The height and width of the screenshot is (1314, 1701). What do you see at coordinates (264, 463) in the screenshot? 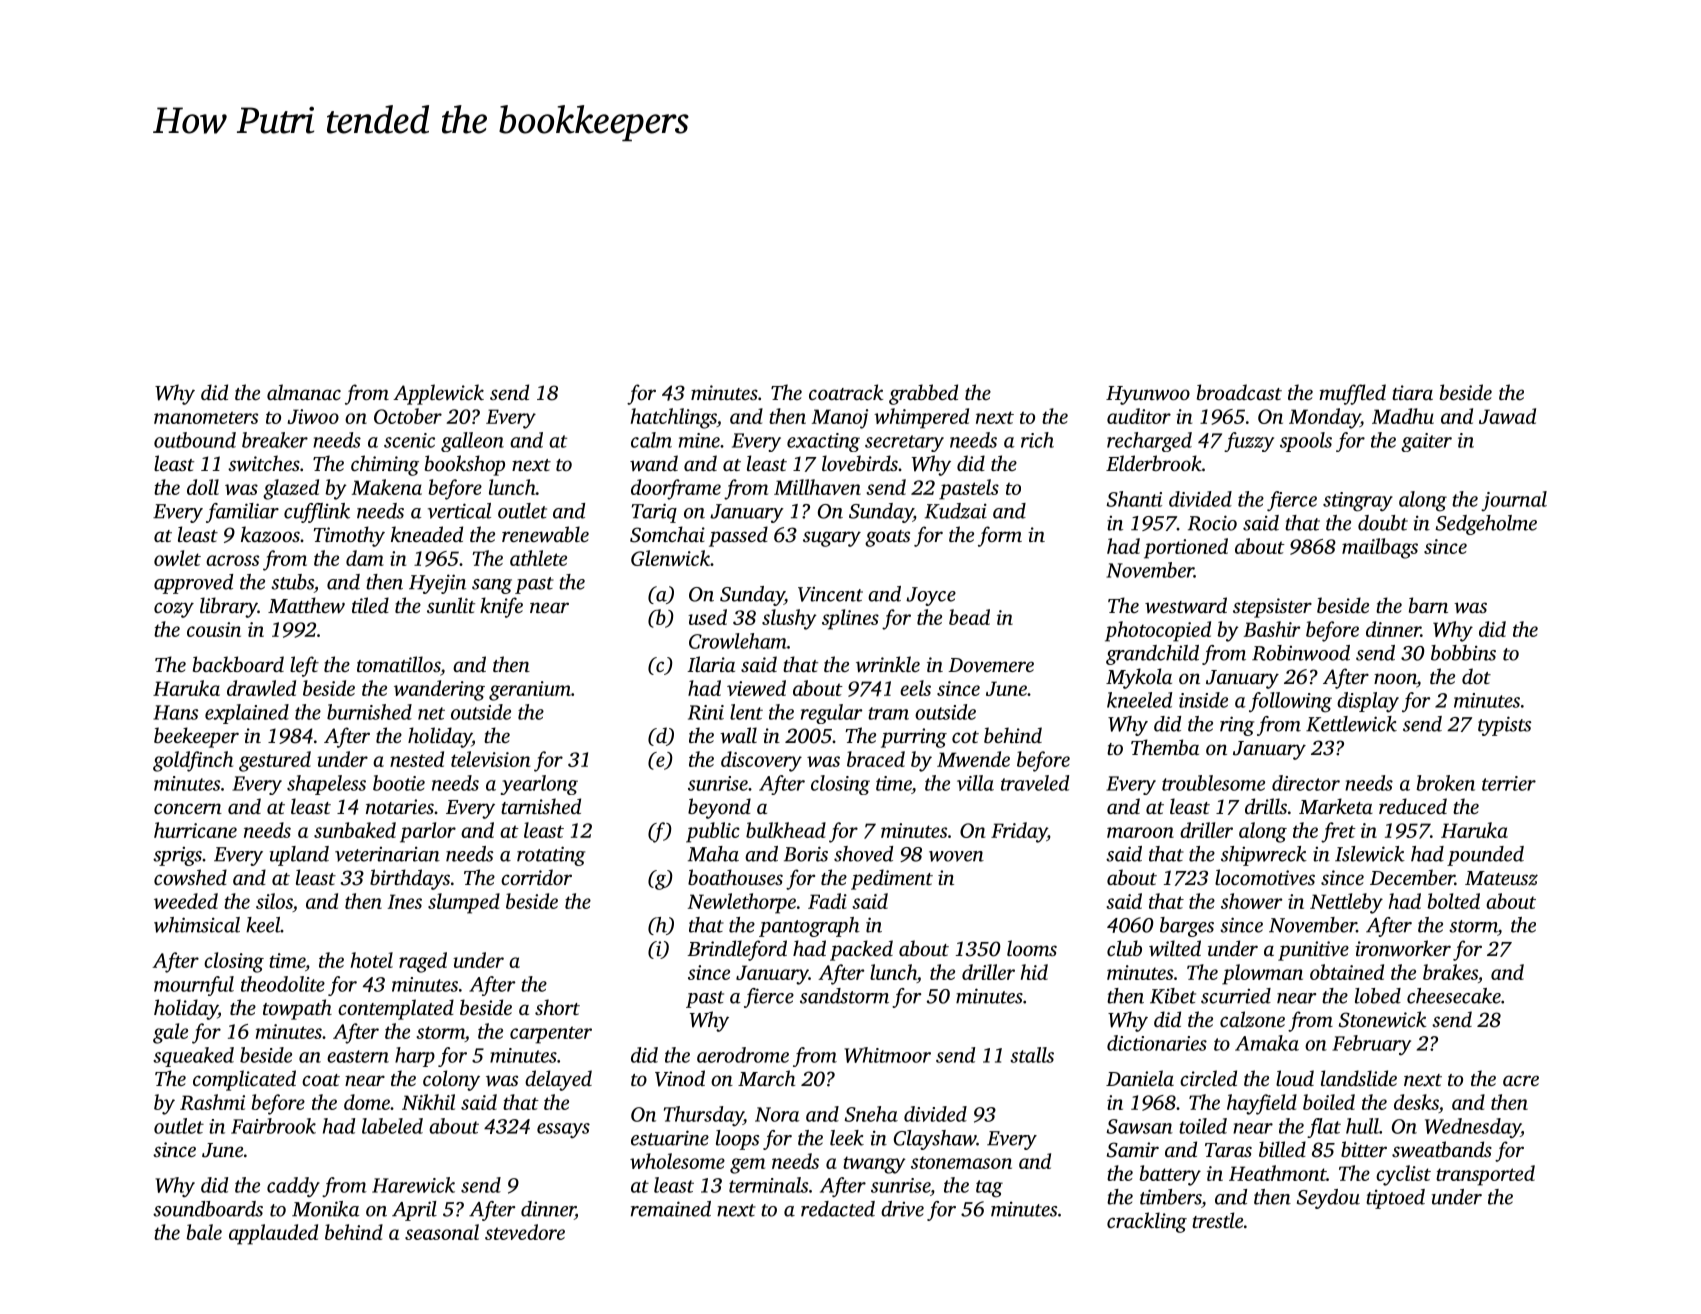
I see `switches` at bounding box center [264, 463].
